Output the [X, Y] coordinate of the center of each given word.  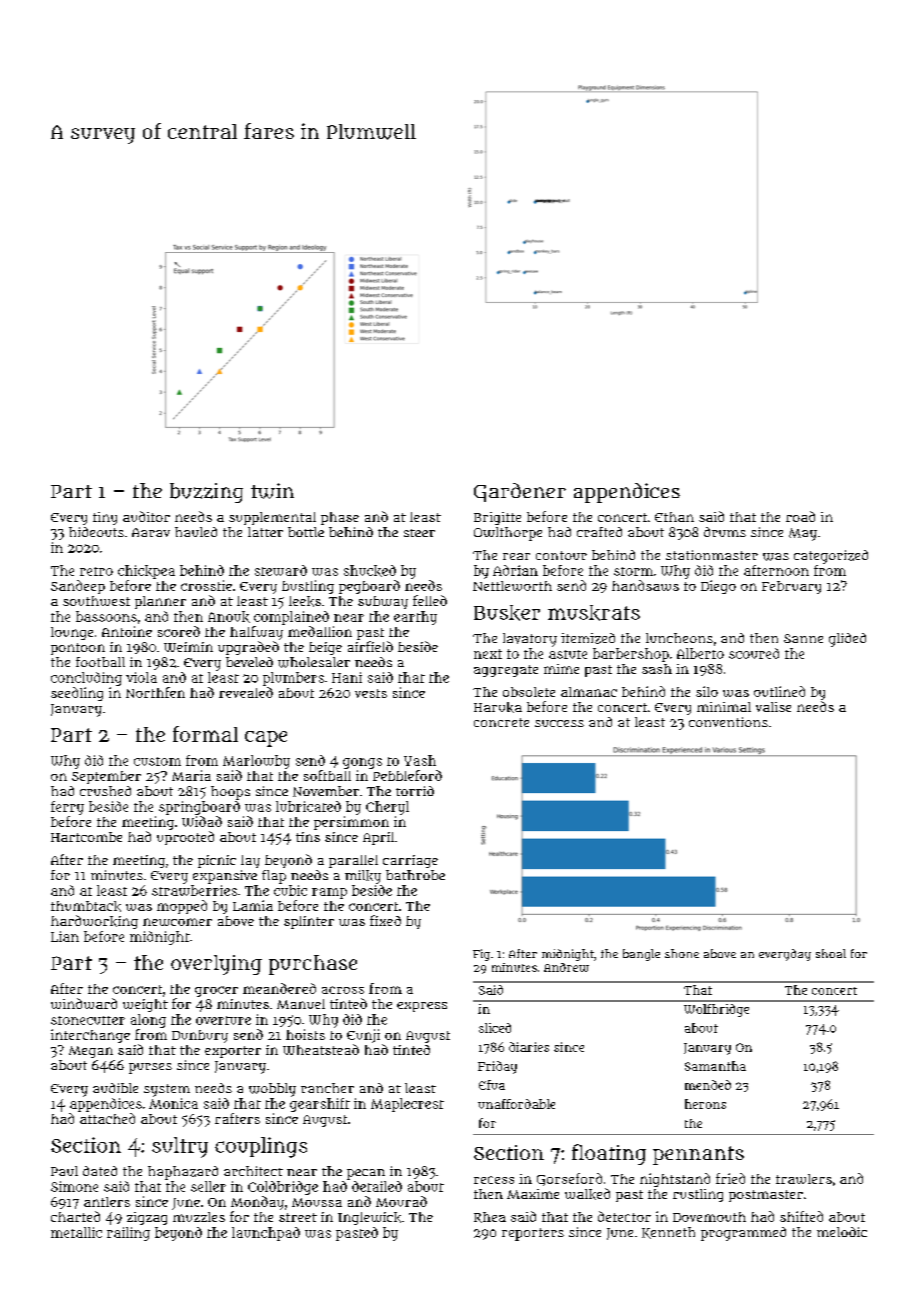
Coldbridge [283, 1188]
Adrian [515, 570]
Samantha [715, 1066]
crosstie [206, 585]
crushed [105, 791]
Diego [718, 587]
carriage [410, 861]
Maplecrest [407, 1105]
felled [430, 600]
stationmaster [712, 555]
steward [281, 570]
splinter [309, 922]
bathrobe [415, 875]
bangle [641, 955]
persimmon [351, 823]
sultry [180, 1147]
